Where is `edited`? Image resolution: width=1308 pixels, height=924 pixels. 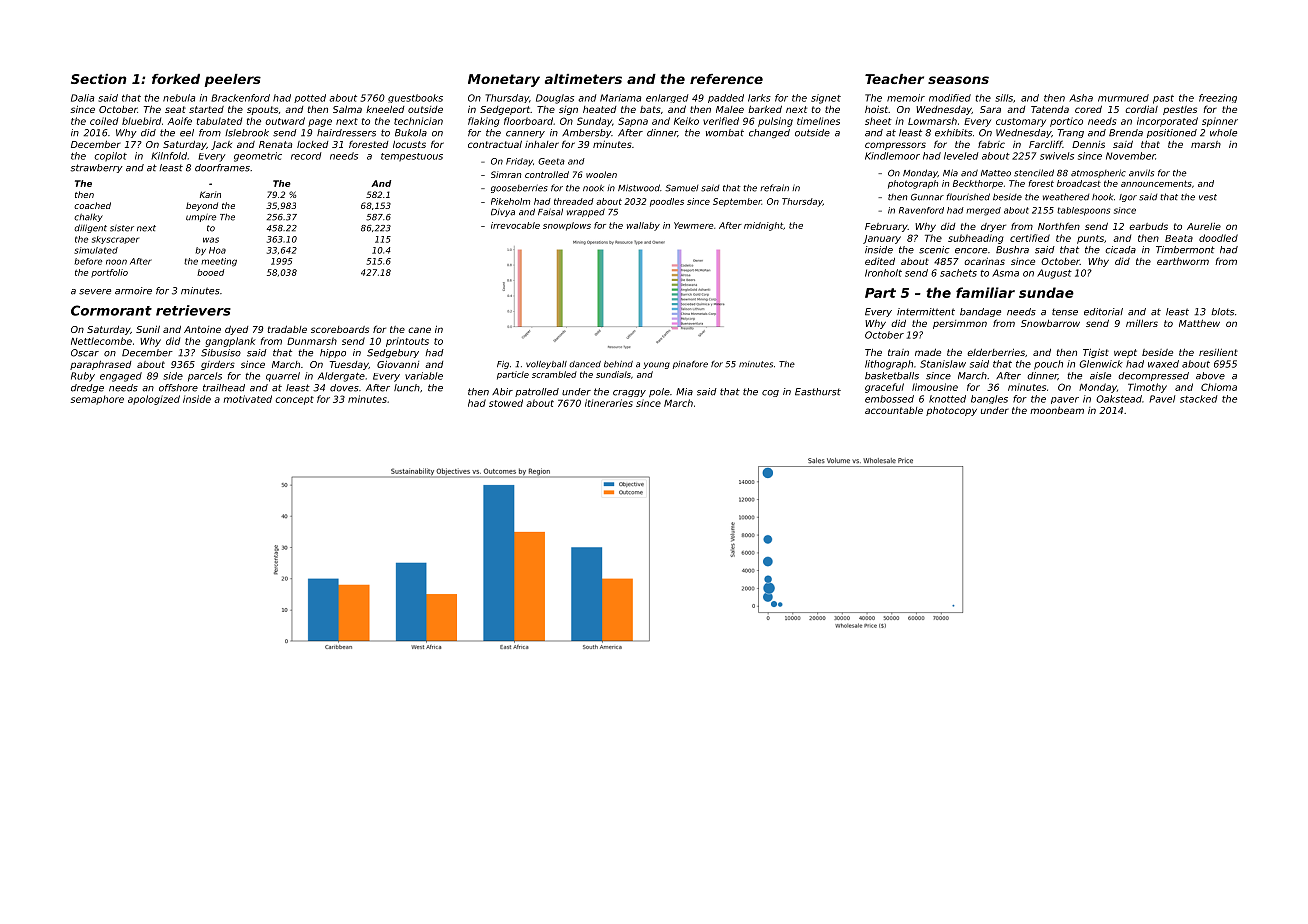
edited is located at coordinates (880, 261).
